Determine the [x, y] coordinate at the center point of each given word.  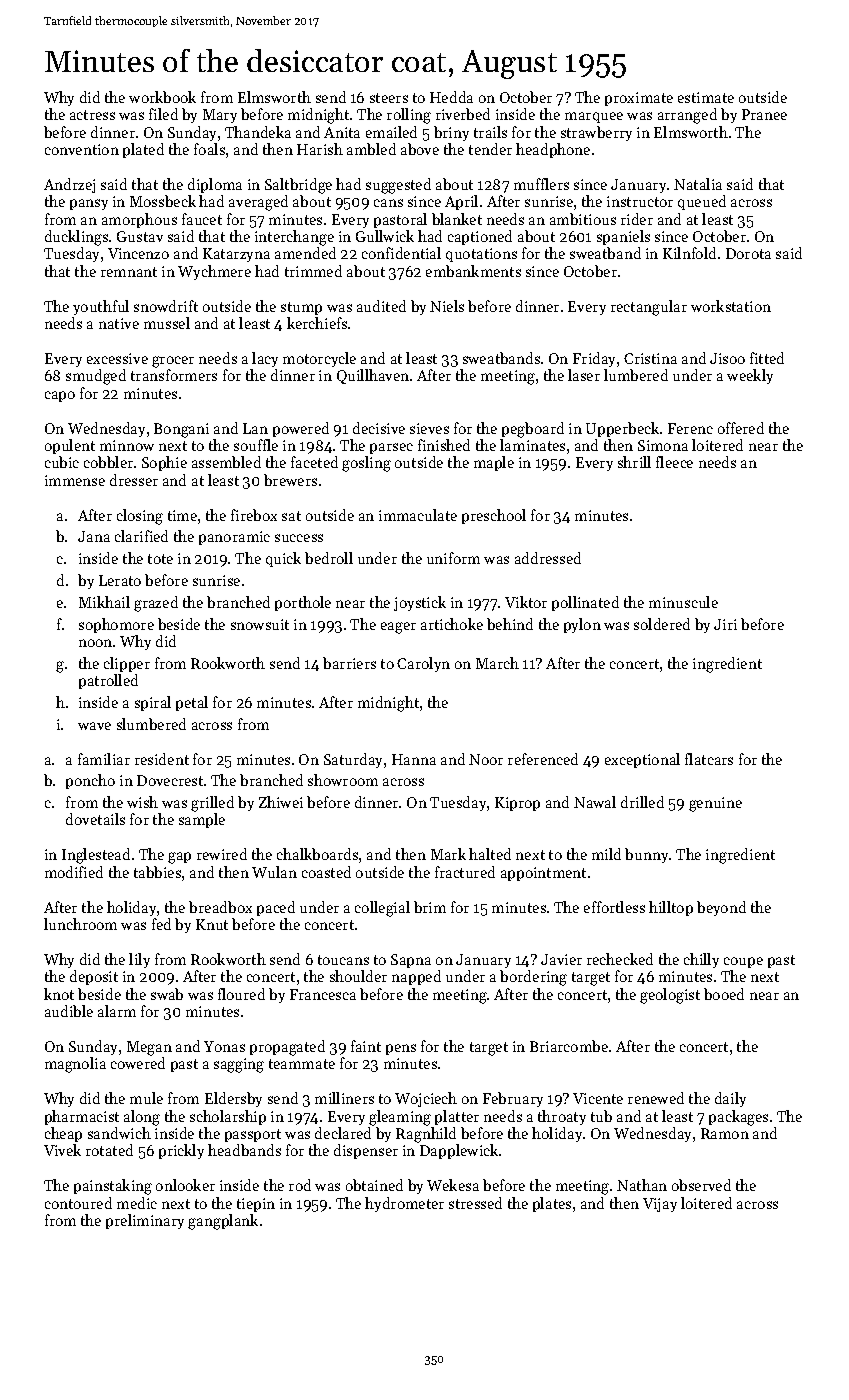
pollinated [585, 603]
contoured [78, 1203]
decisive [379, 428]
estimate [706, 97]
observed [701, 1185]
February [513, 1099]
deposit [94, 977]
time [182, 515]
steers [389, 98]
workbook [162, 97]
